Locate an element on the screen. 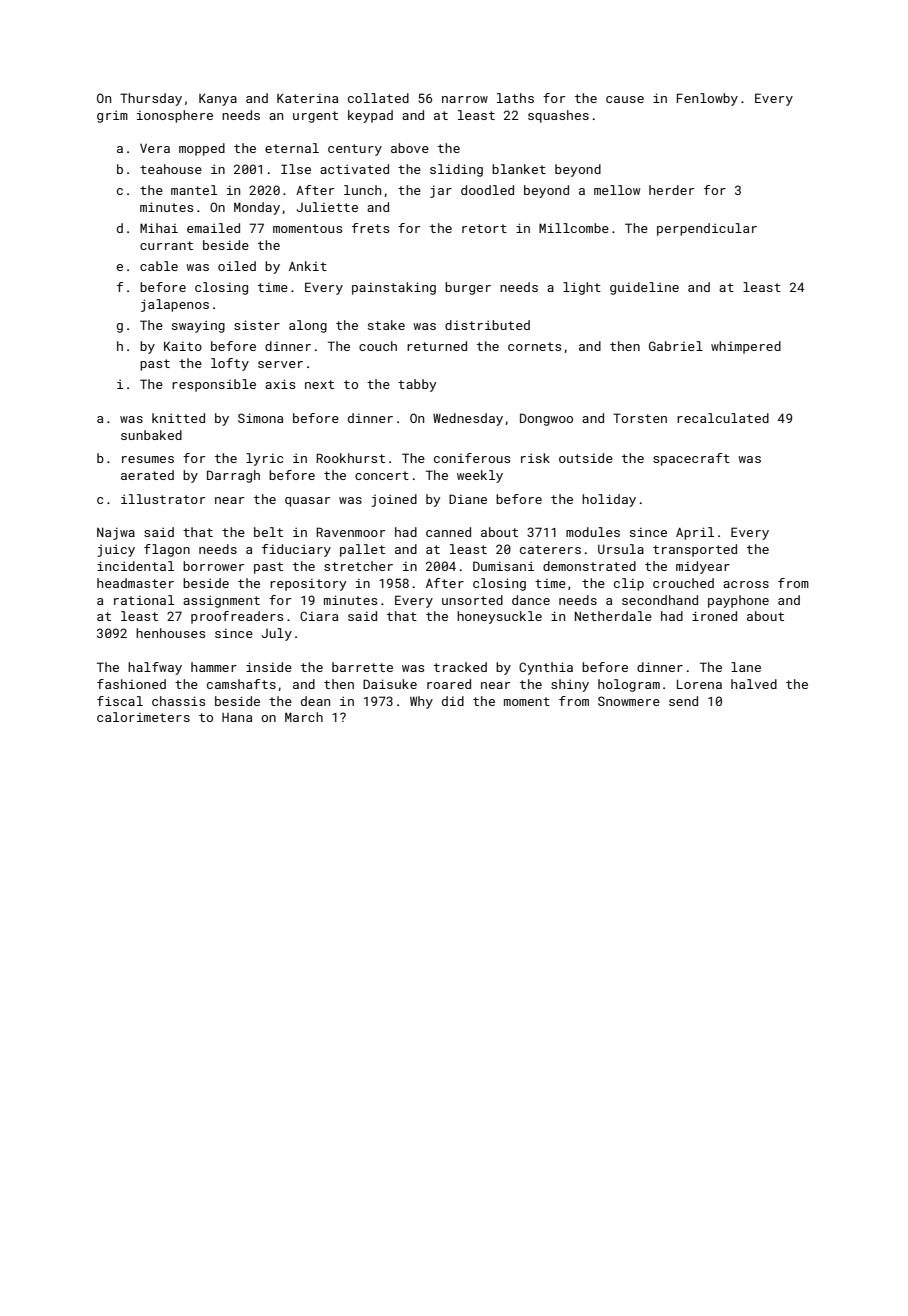 Image resolution: width=908 pixels, height=1316 pixels. narrow is located at coordinates (465, 99).
